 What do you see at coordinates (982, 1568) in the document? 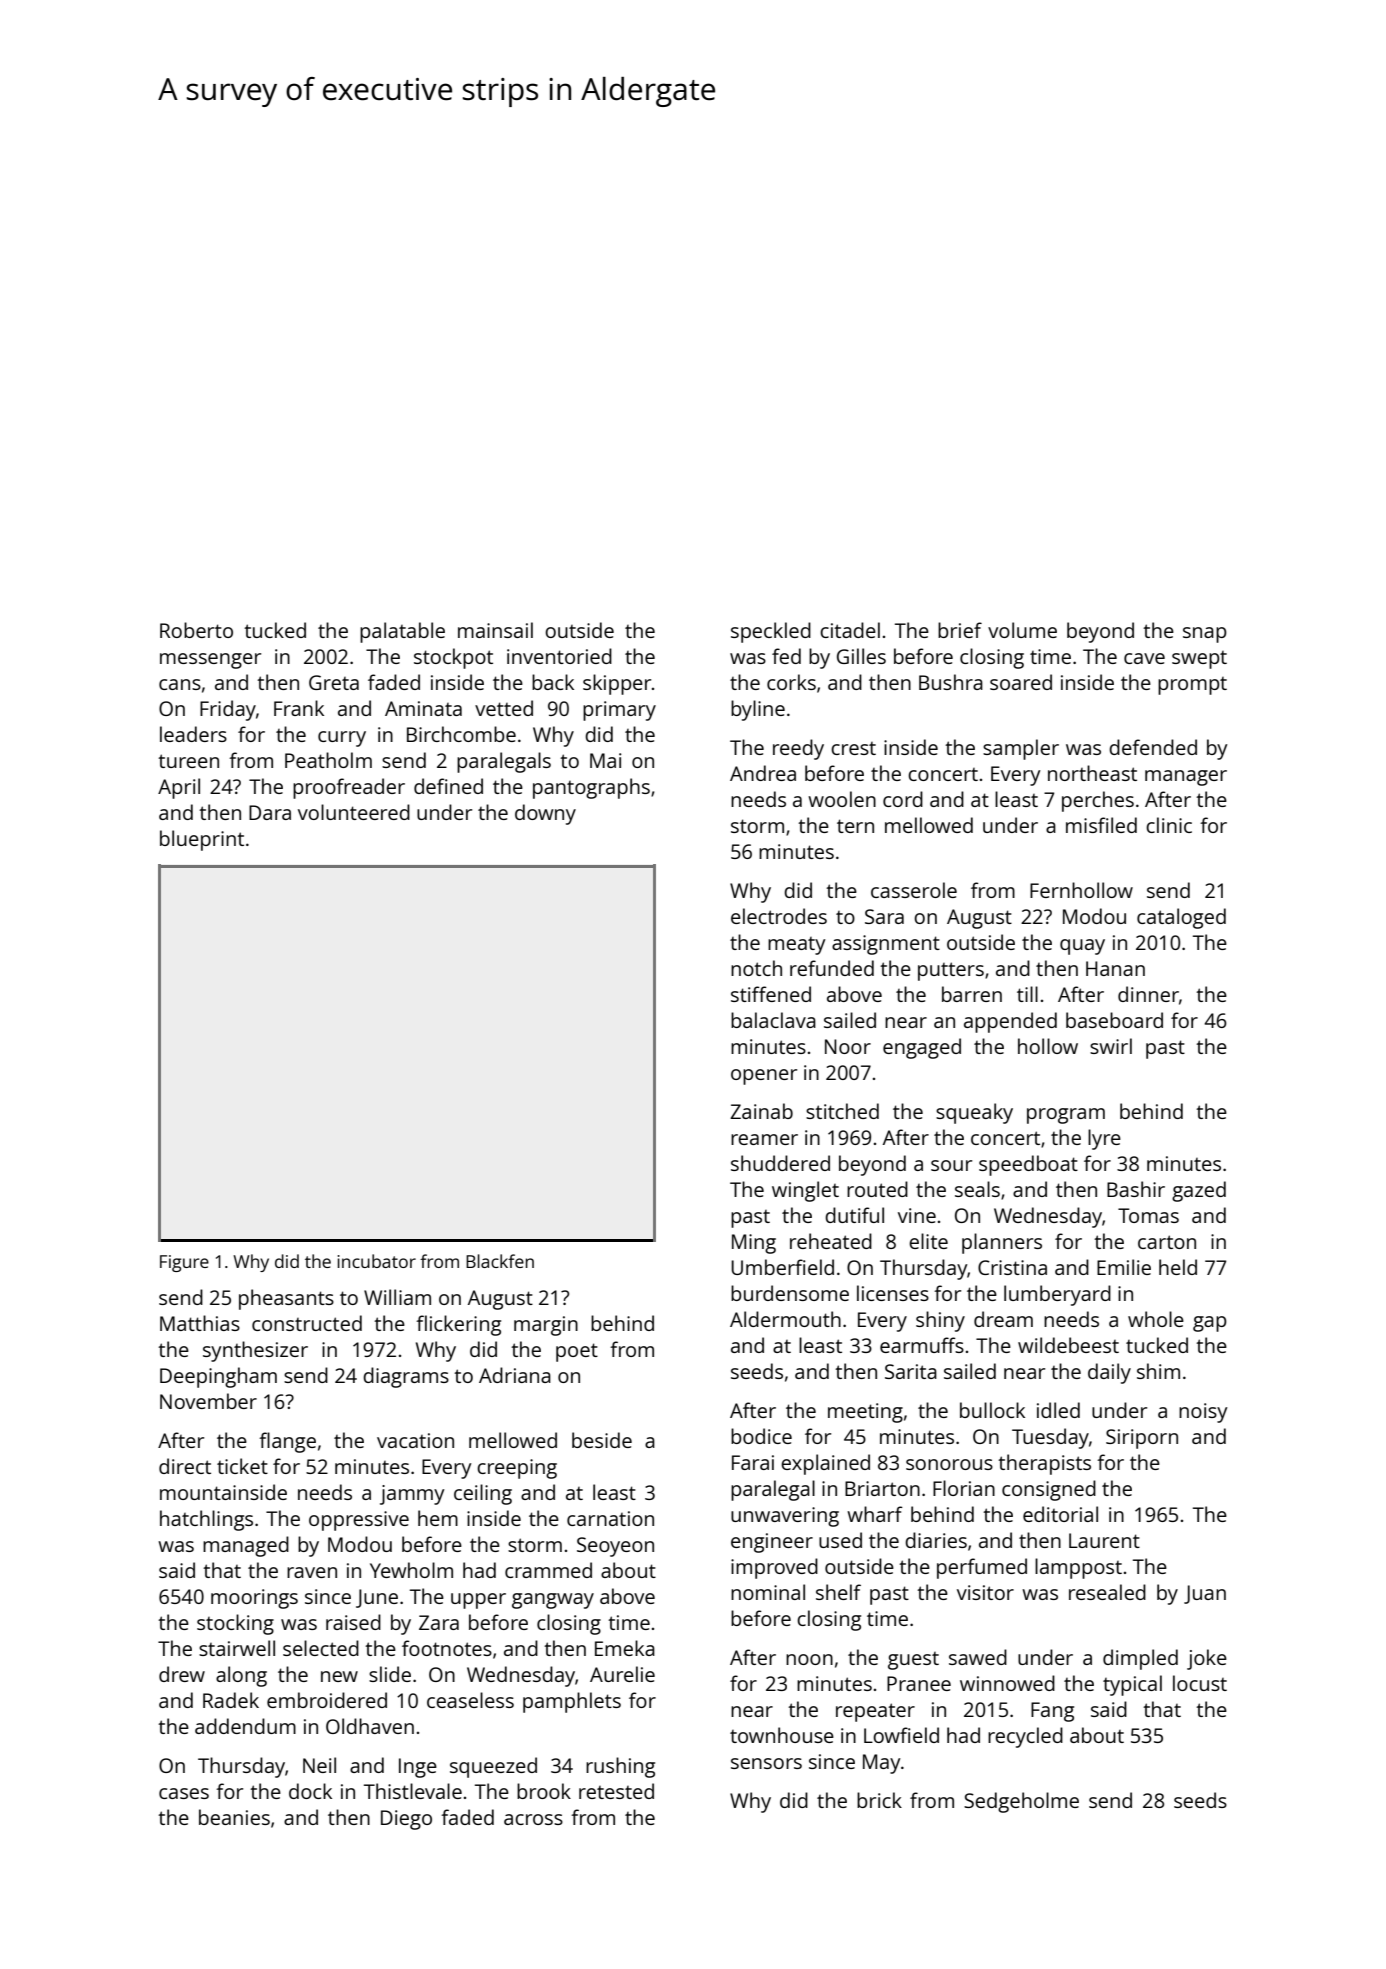
I see `perfumed` at bounding box center [982, 1568].
